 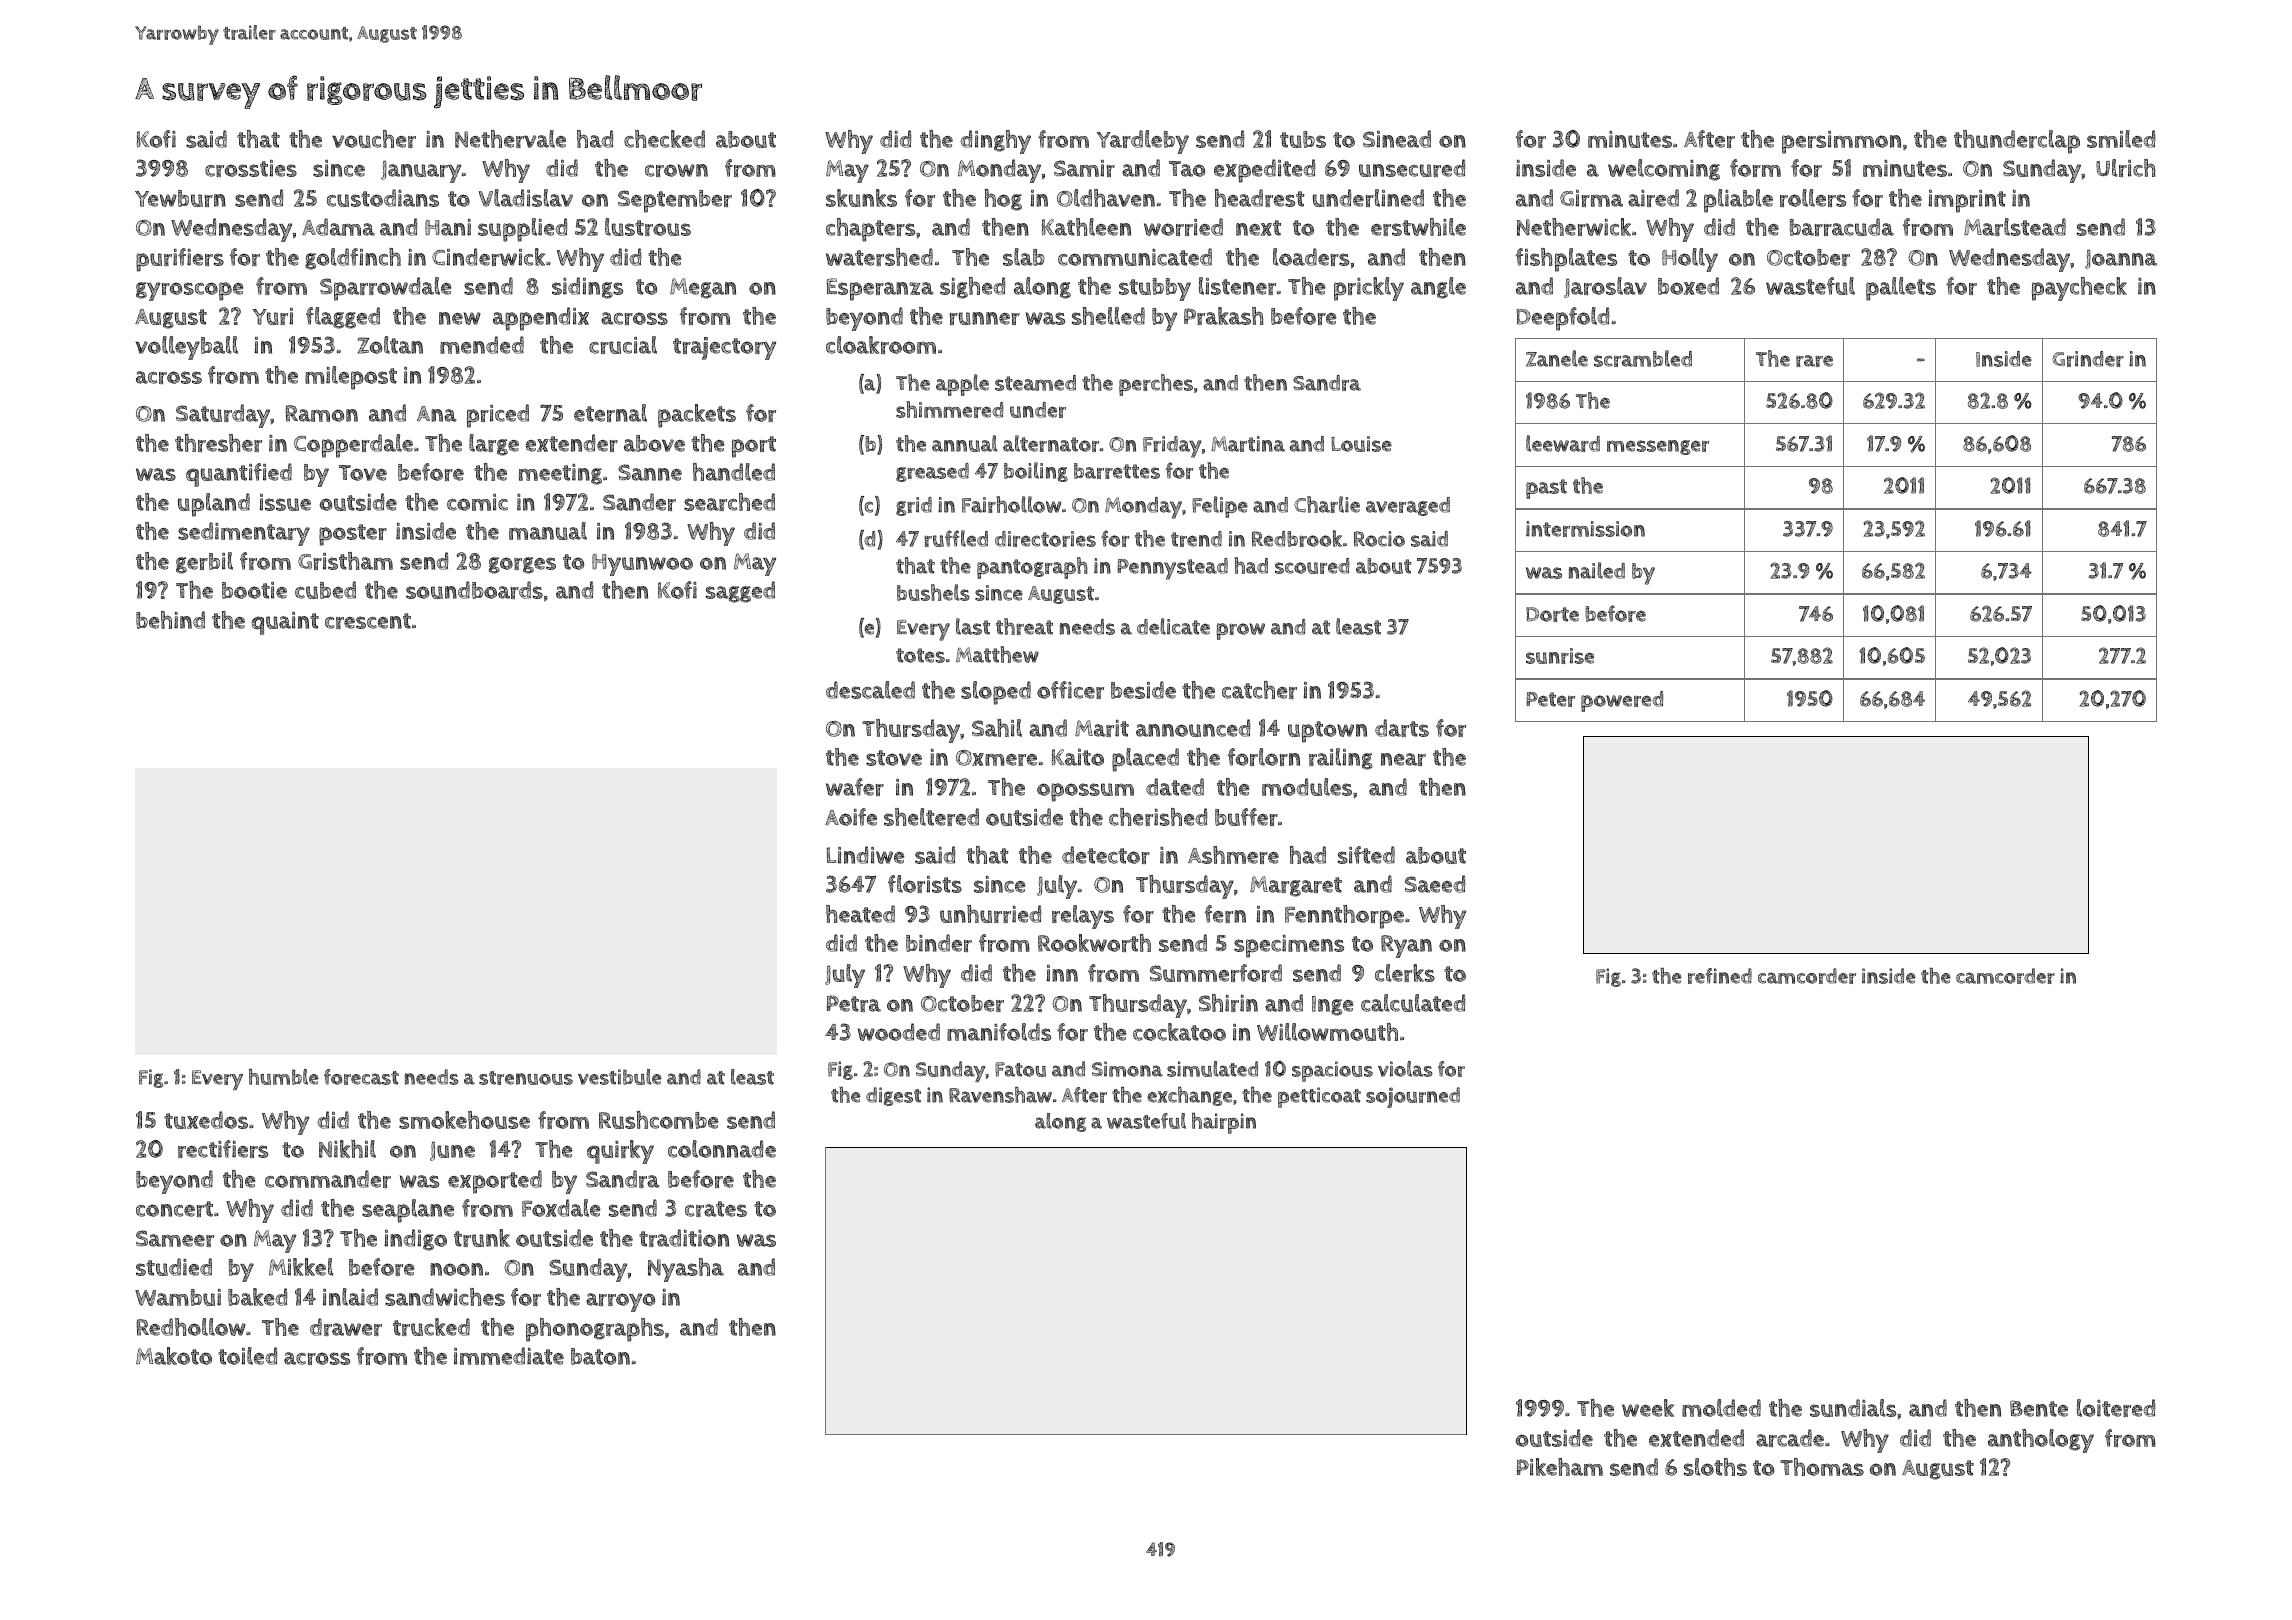 What do you see at coordinates (1189, 1096) in the document?
I see `exchange` at bounding box center [1189, 1096].
